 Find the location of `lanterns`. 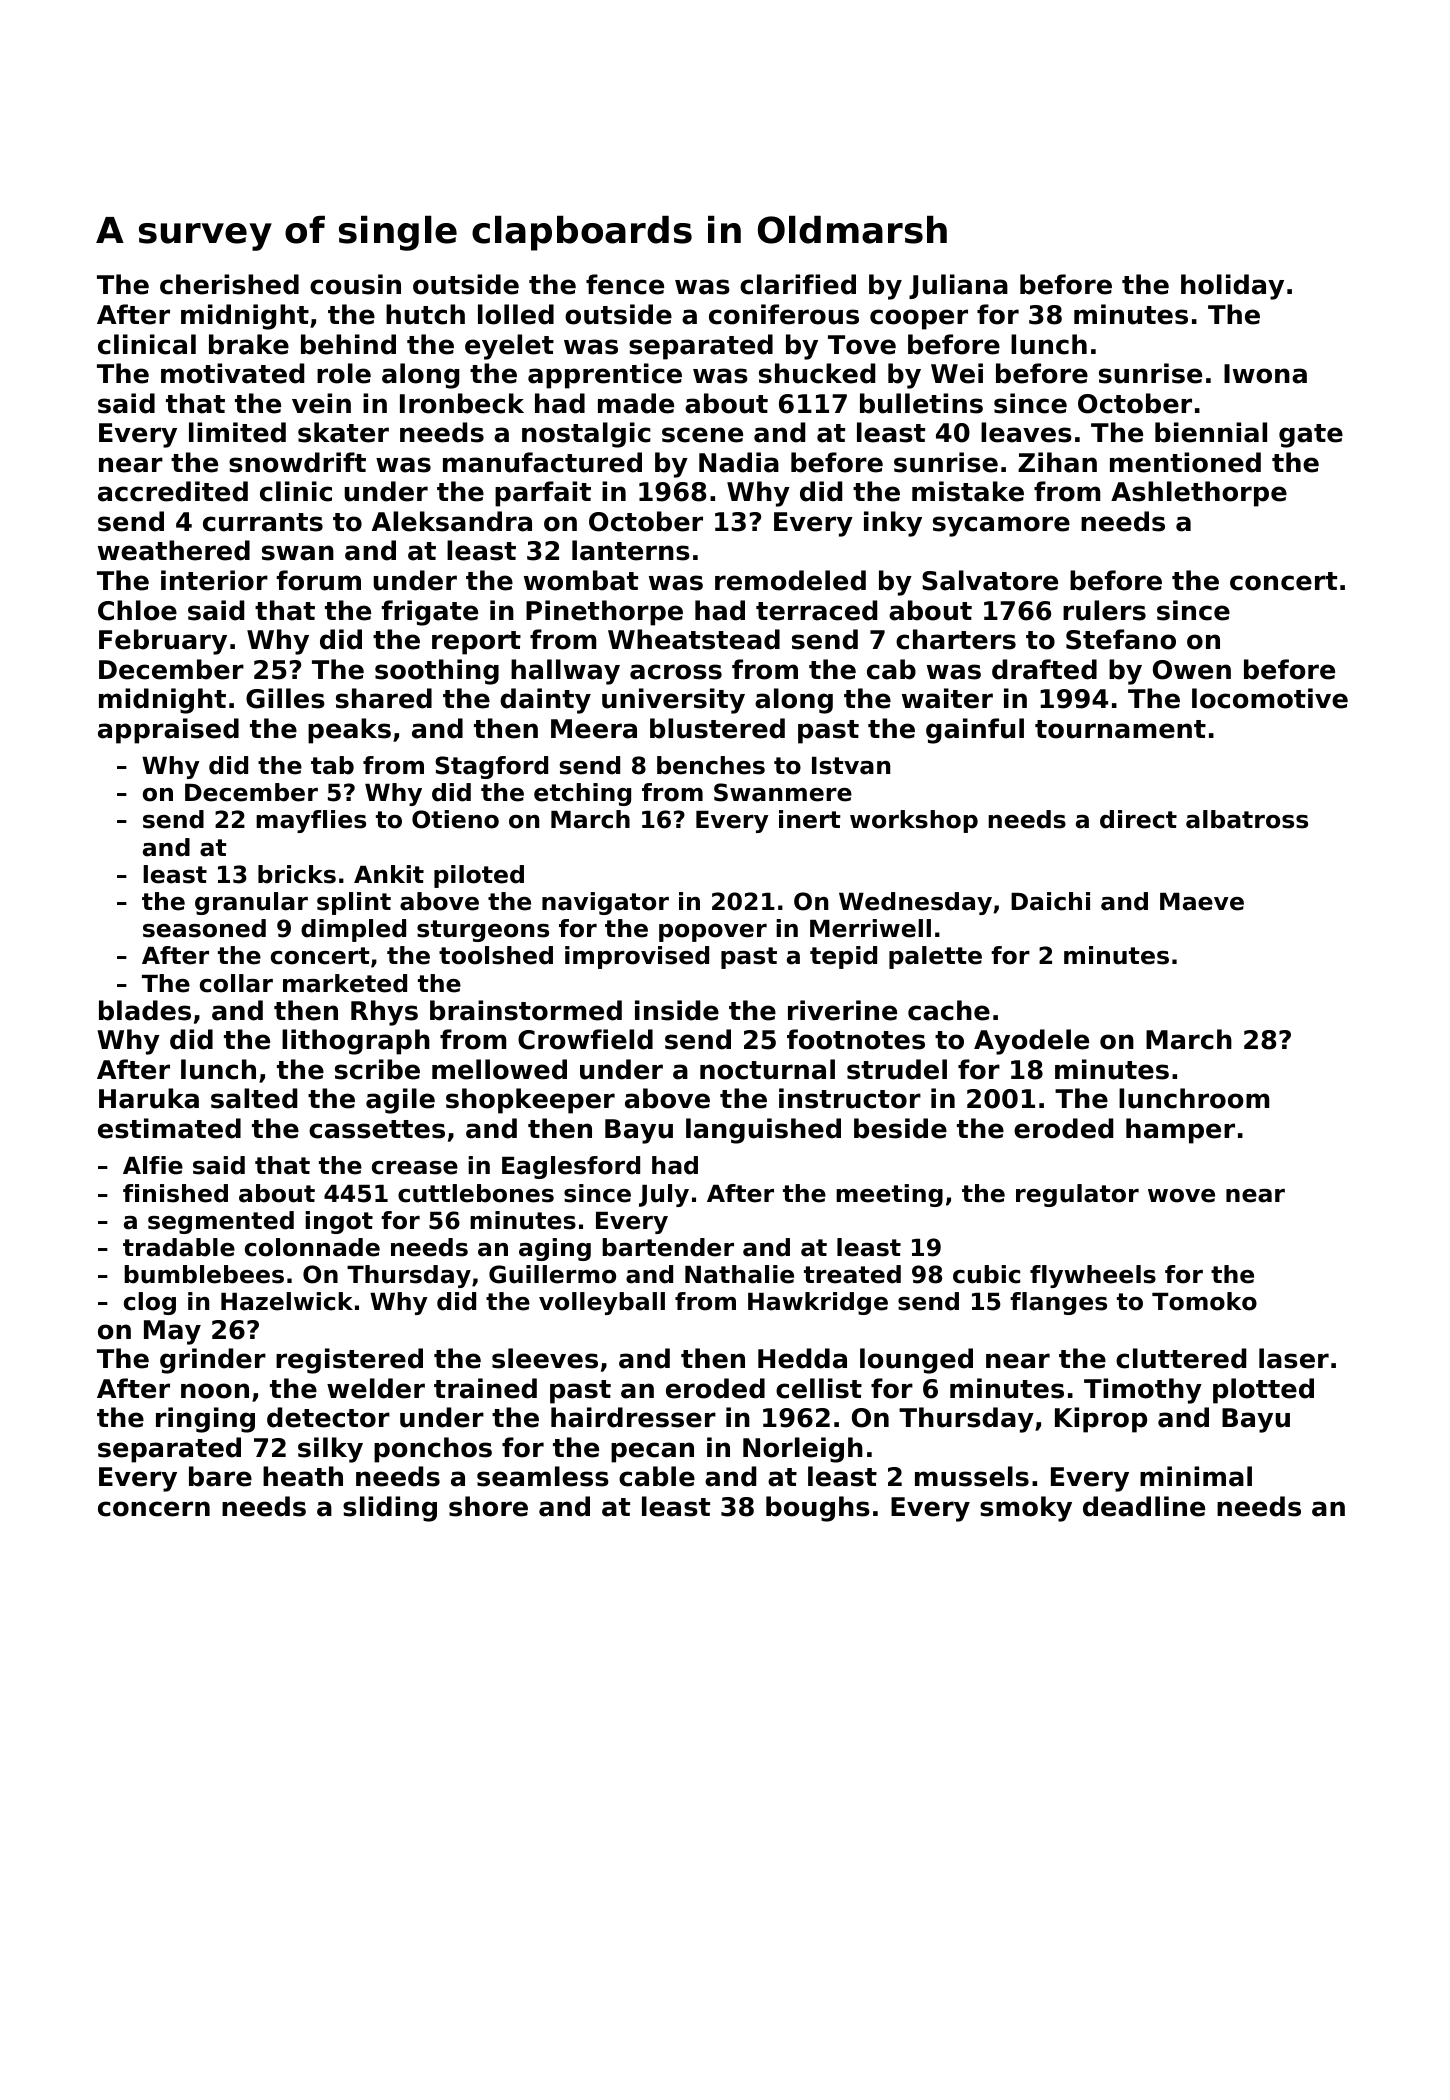

lanterns is located at coordinates (631, 550).
